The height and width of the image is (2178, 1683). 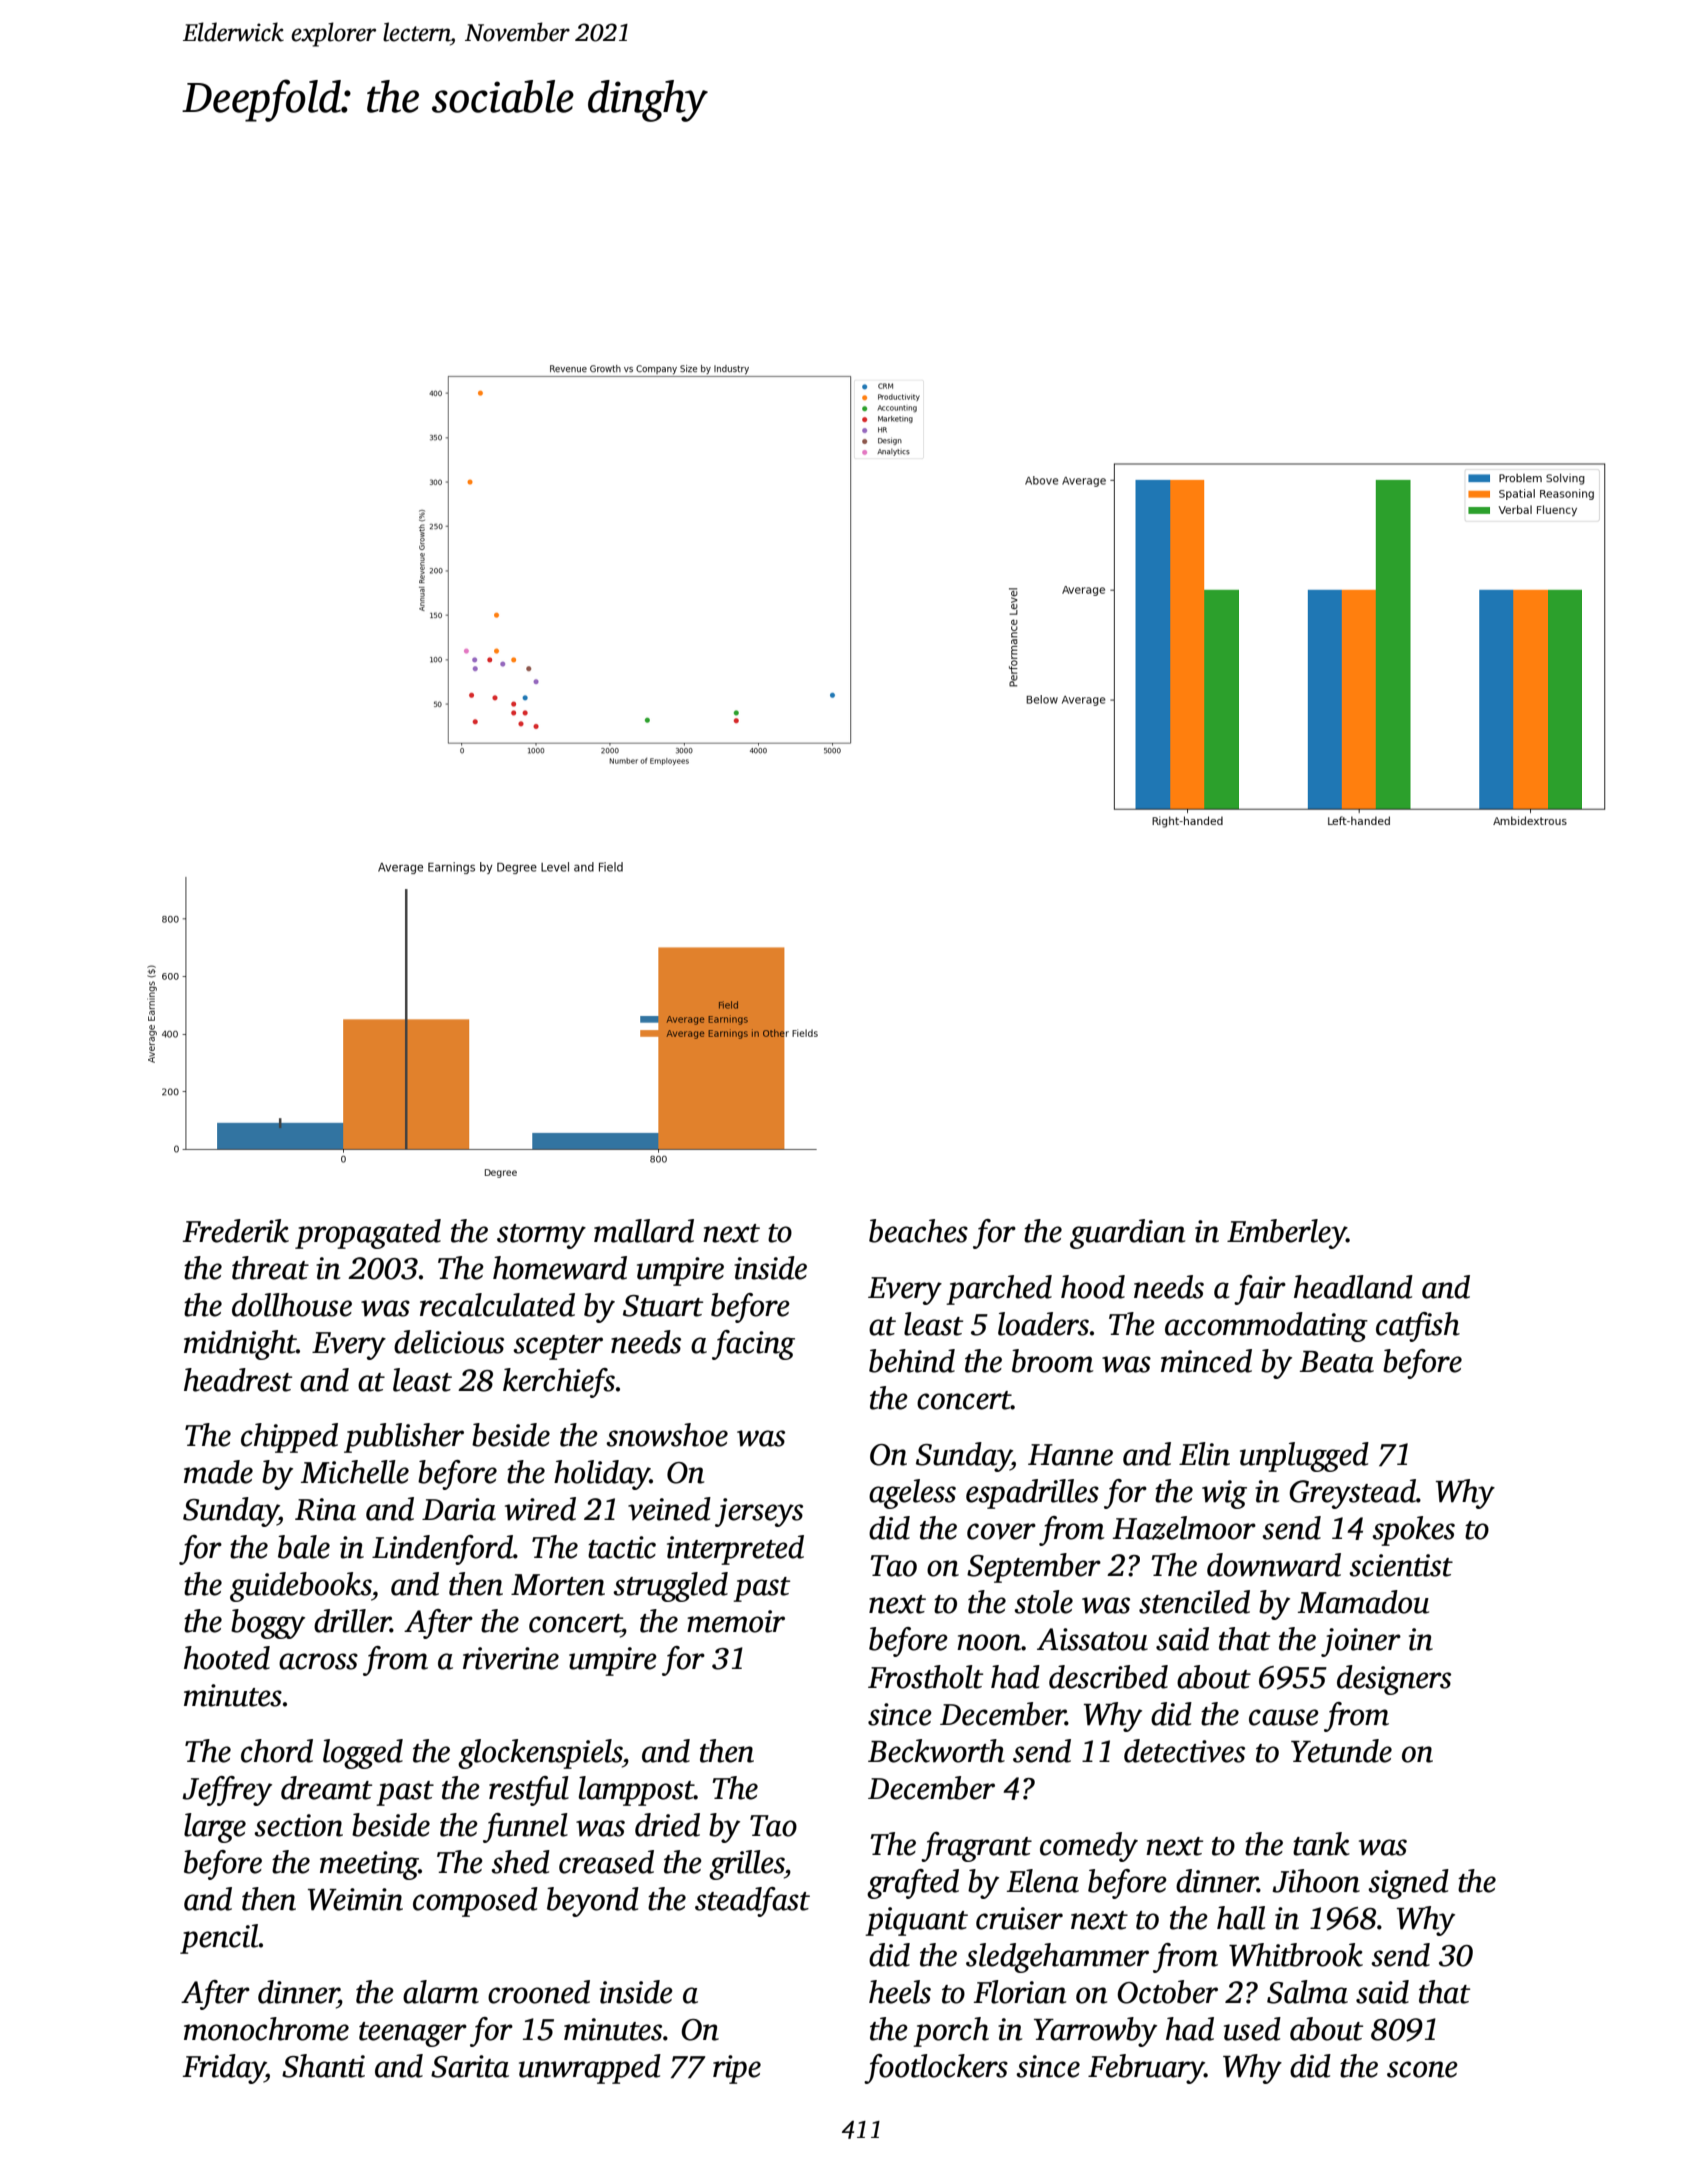 I want to click on Yetunde, so click(x=1341, y=1751).
